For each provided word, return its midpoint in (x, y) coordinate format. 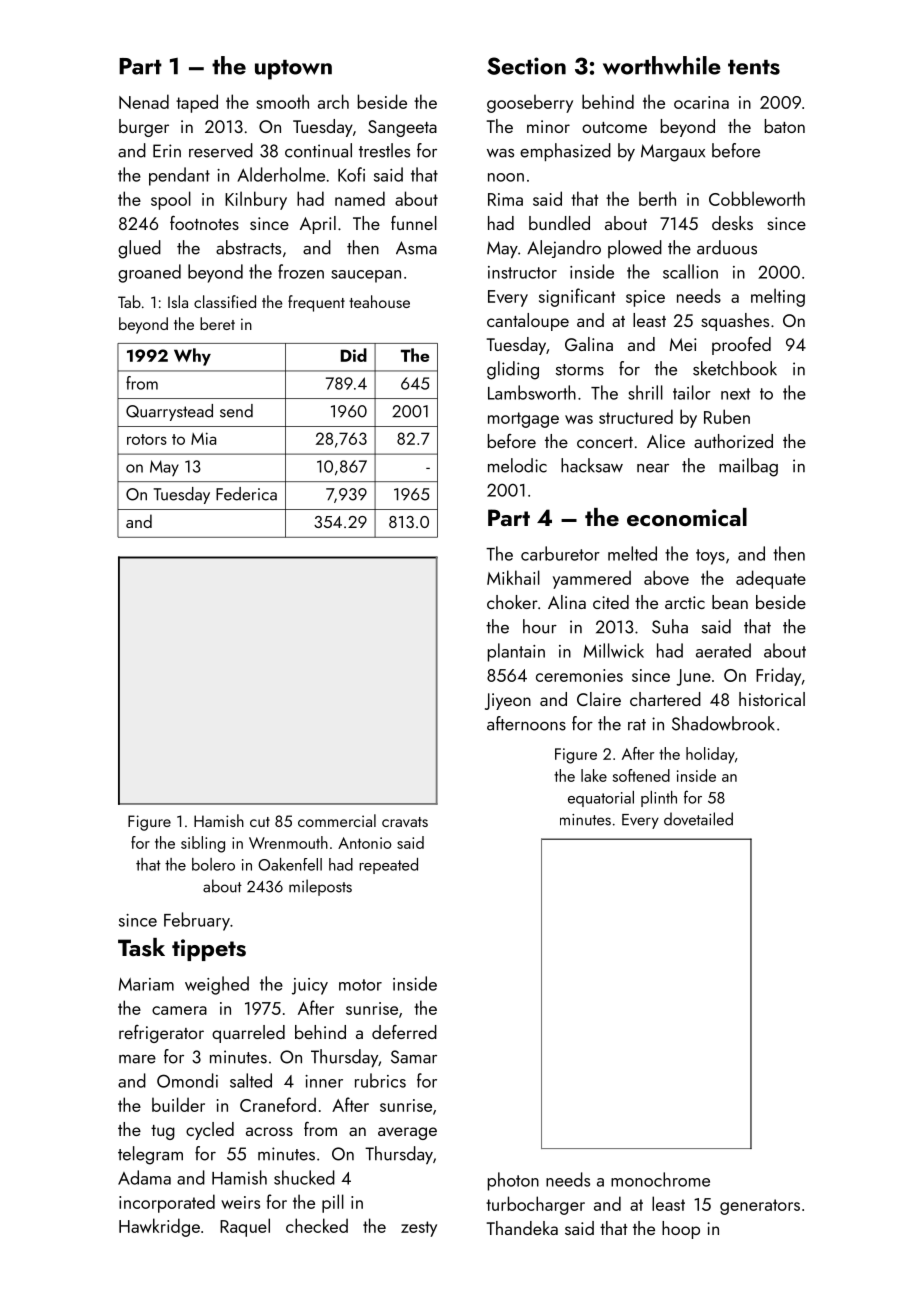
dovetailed (698, 819)
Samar (414, 1057)
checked (317, 1225)
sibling (203, 844)
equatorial (601, 799)
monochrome (660, 1179)
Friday (778, 676)
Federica (246, 494)
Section (526, 66)
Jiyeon (508, 701)
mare (137, 1059)
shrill (645, 392)
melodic (517, 465)
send (236, 411)
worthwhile (662, 65)
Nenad (144, 101)
